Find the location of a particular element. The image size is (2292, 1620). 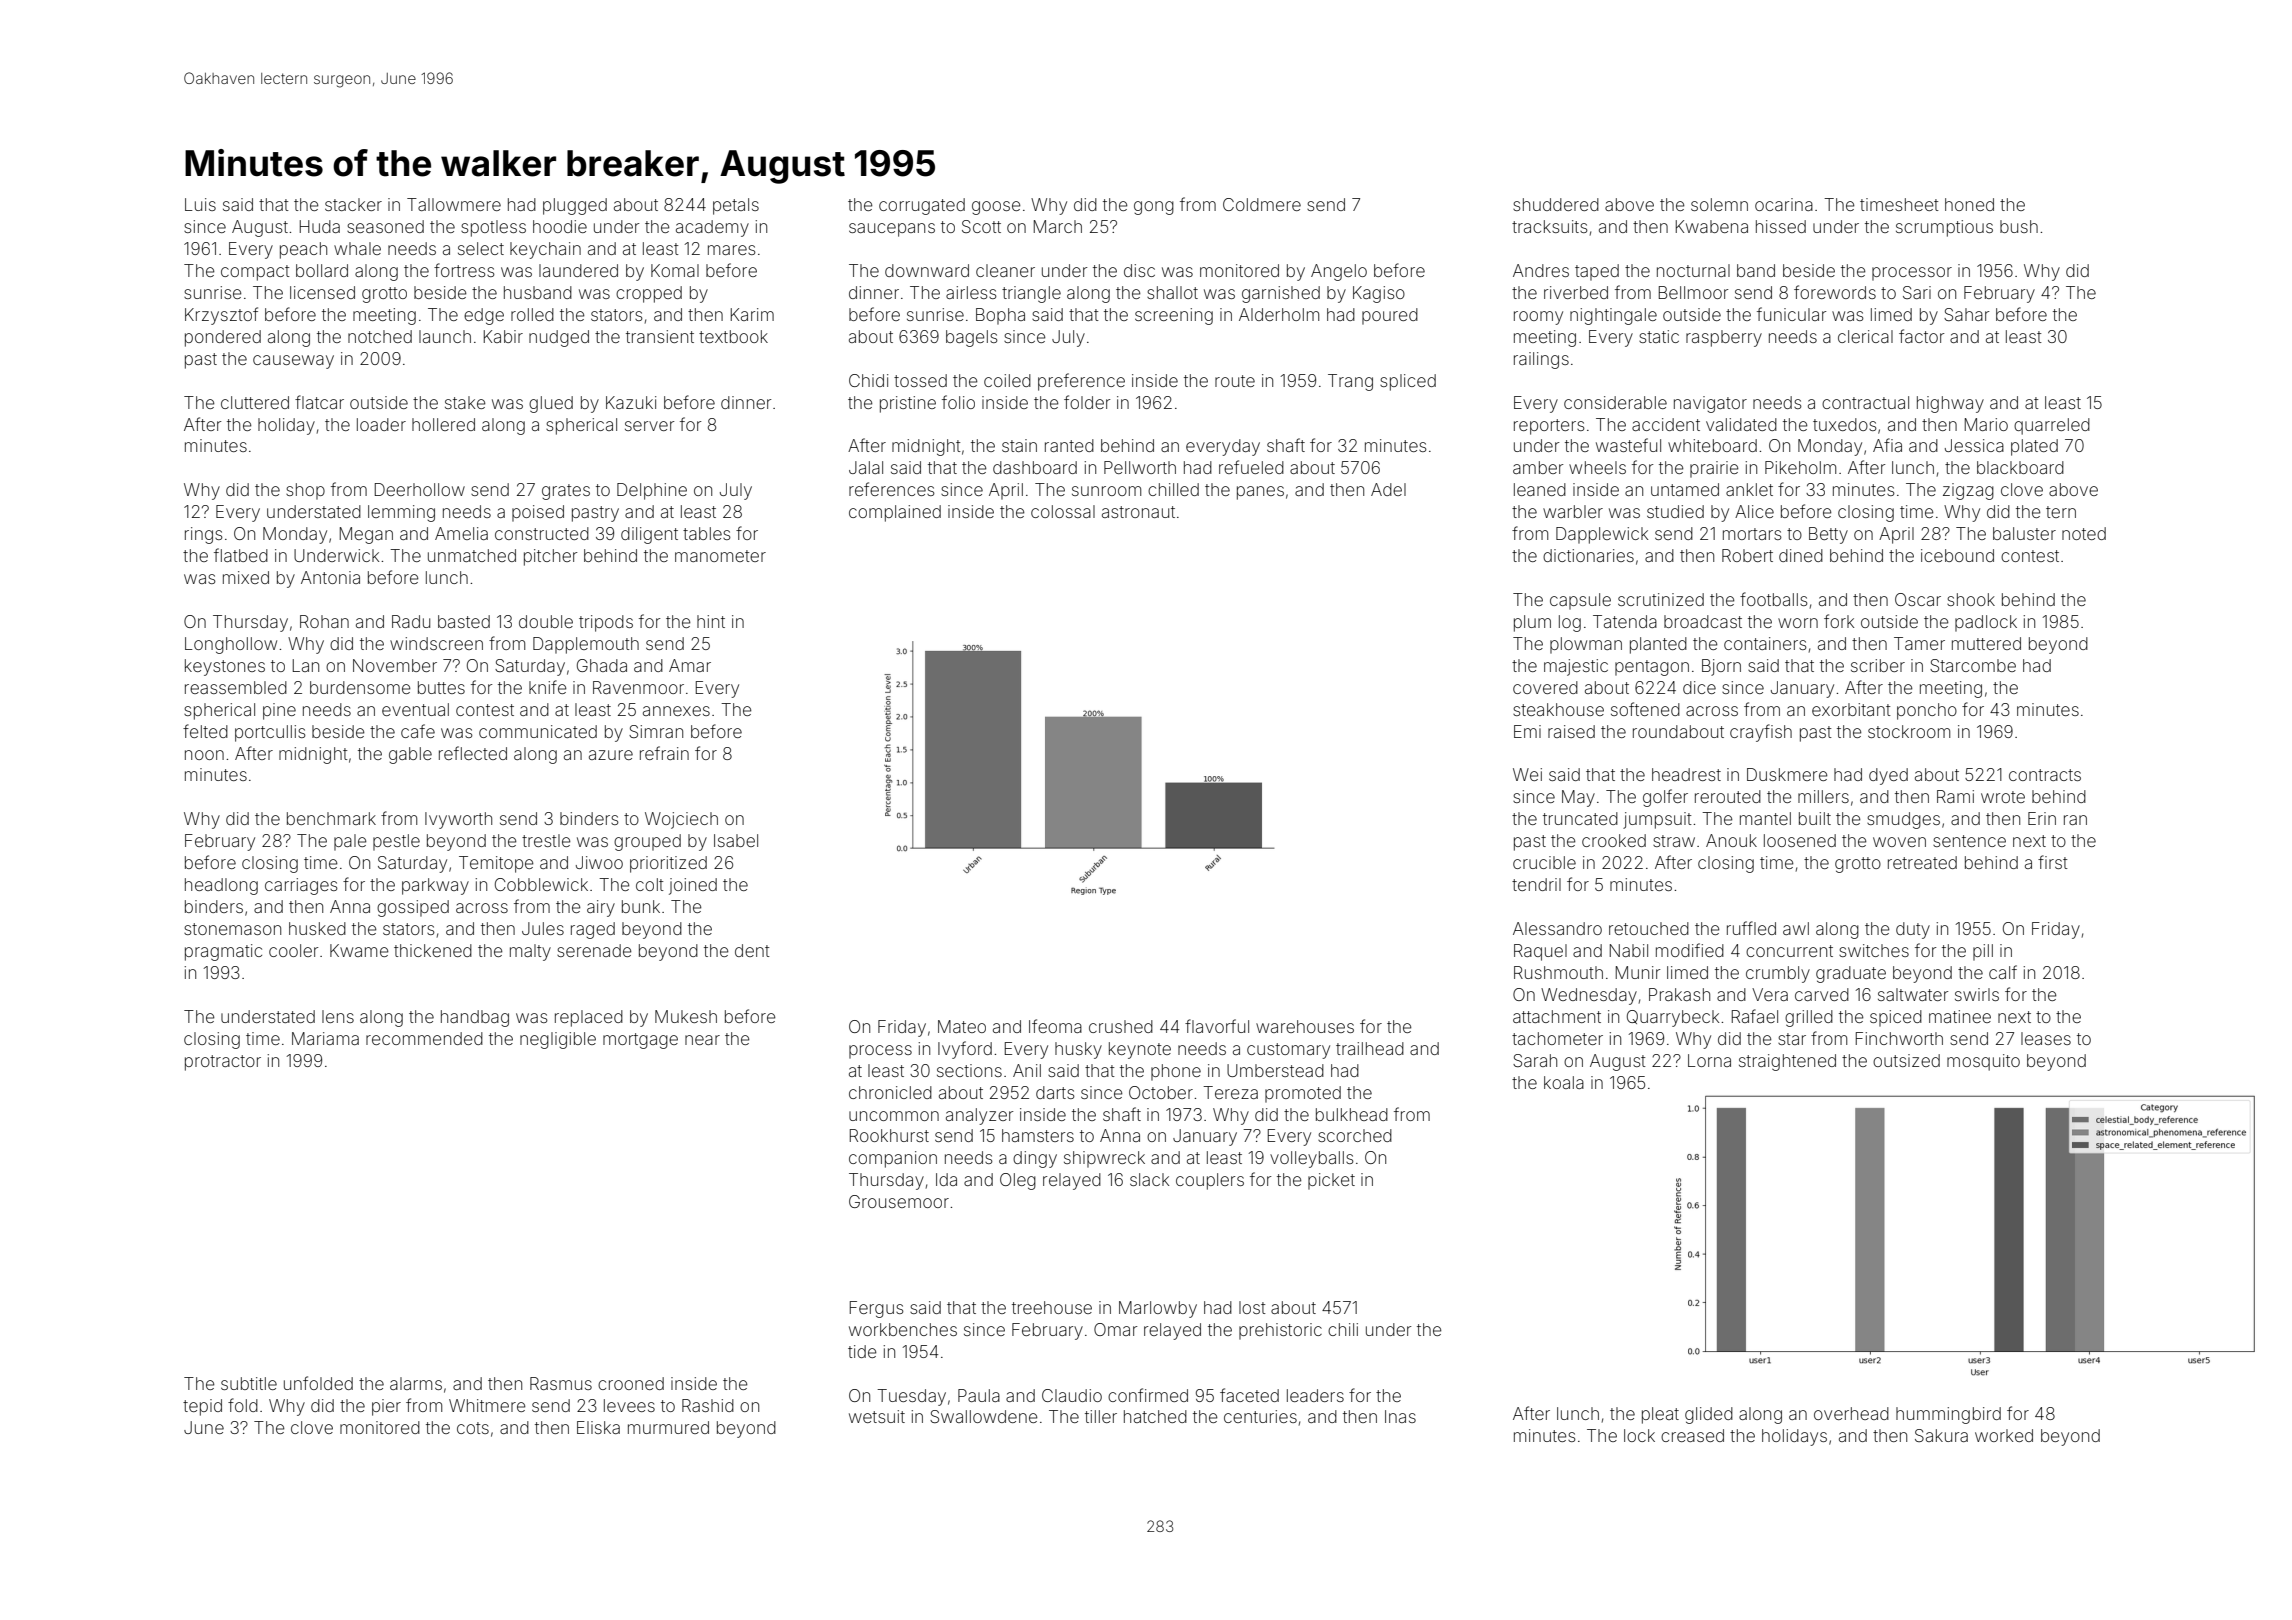

trailhead is located at coordinates (1370, 1048).
